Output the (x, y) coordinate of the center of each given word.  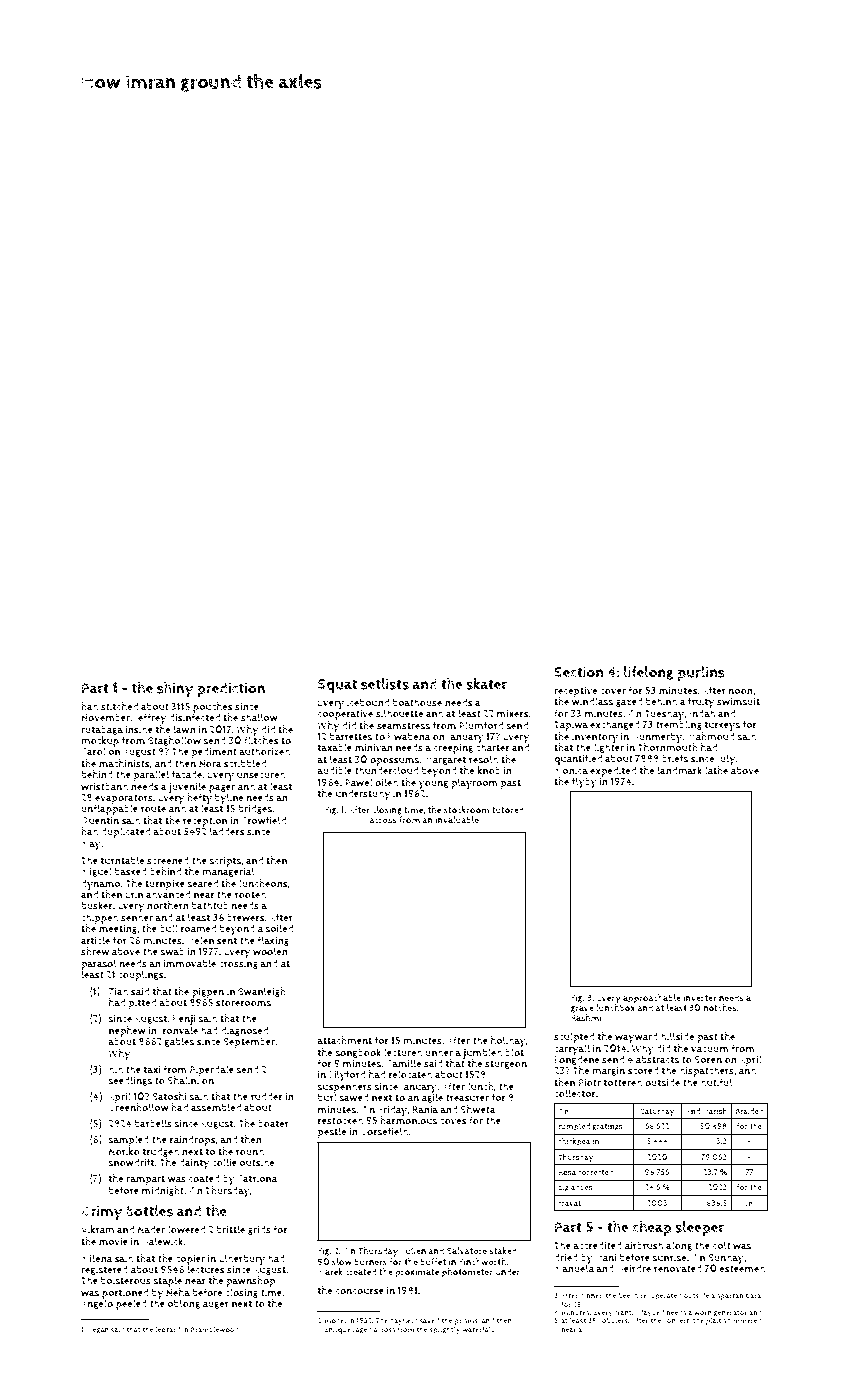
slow (342, 1262)
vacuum (710, 1050)
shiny (175, 690)
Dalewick (163, 1241)
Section (578, 672)
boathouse (417, 702)
